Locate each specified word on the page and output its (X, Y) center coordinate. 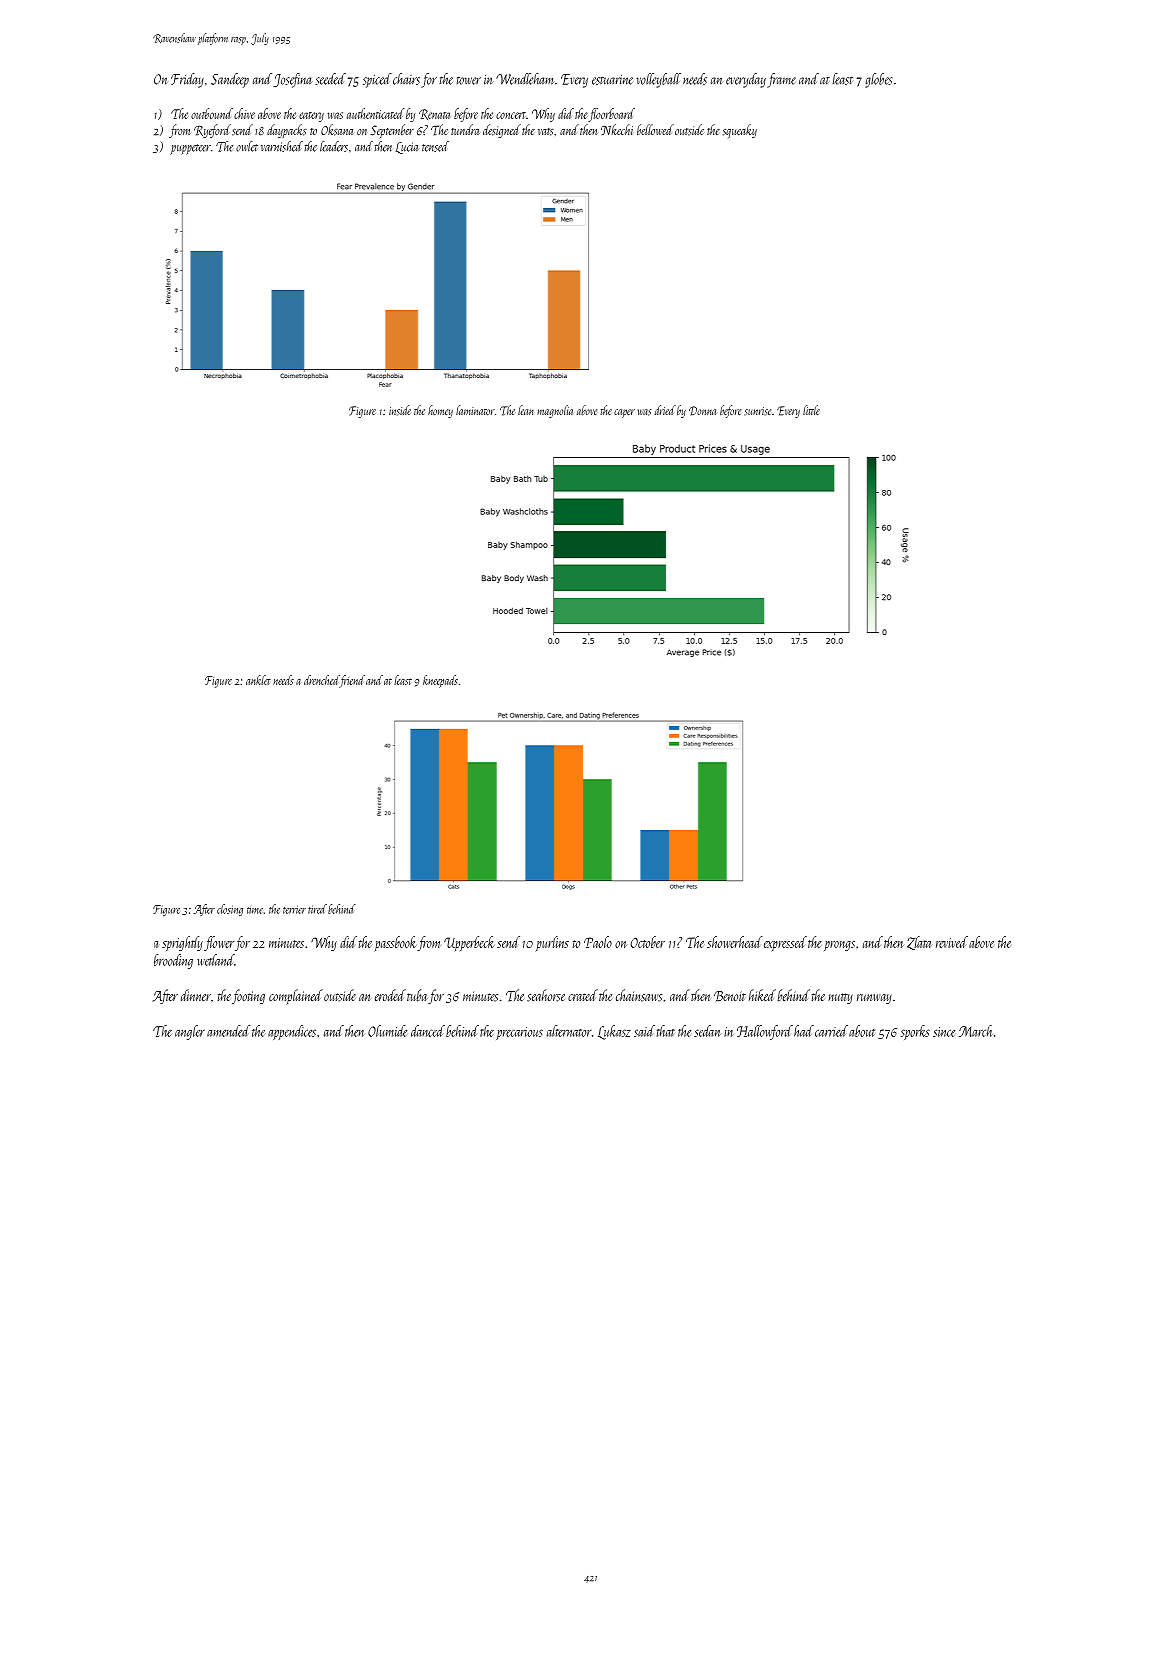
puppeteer (190, 149)
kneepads (440, 681)
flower (219, 943)
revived (952, 942)
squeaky (740, 131)
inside (400, 410)
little (811, 410)
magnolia (555, 411)
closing (230, 910)
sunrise (757, 411)
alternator (569, 1031)
